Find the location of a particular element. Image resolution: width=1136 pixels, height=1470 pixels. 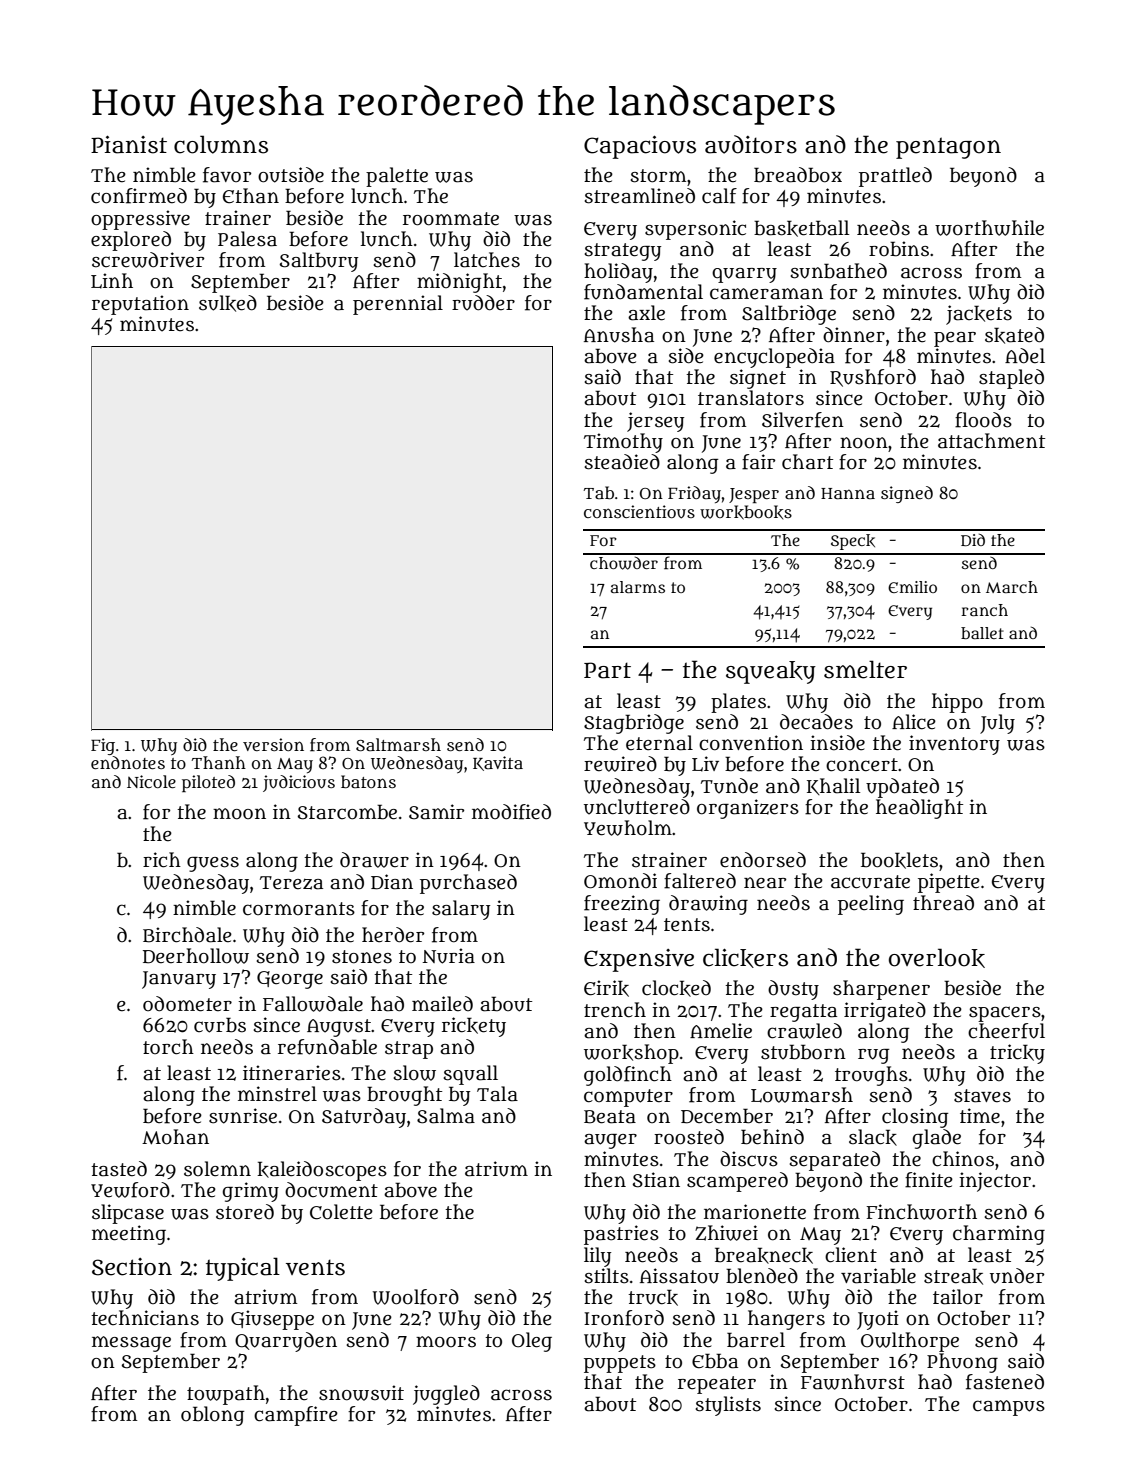

favor is located at coordinates (227, 175).
